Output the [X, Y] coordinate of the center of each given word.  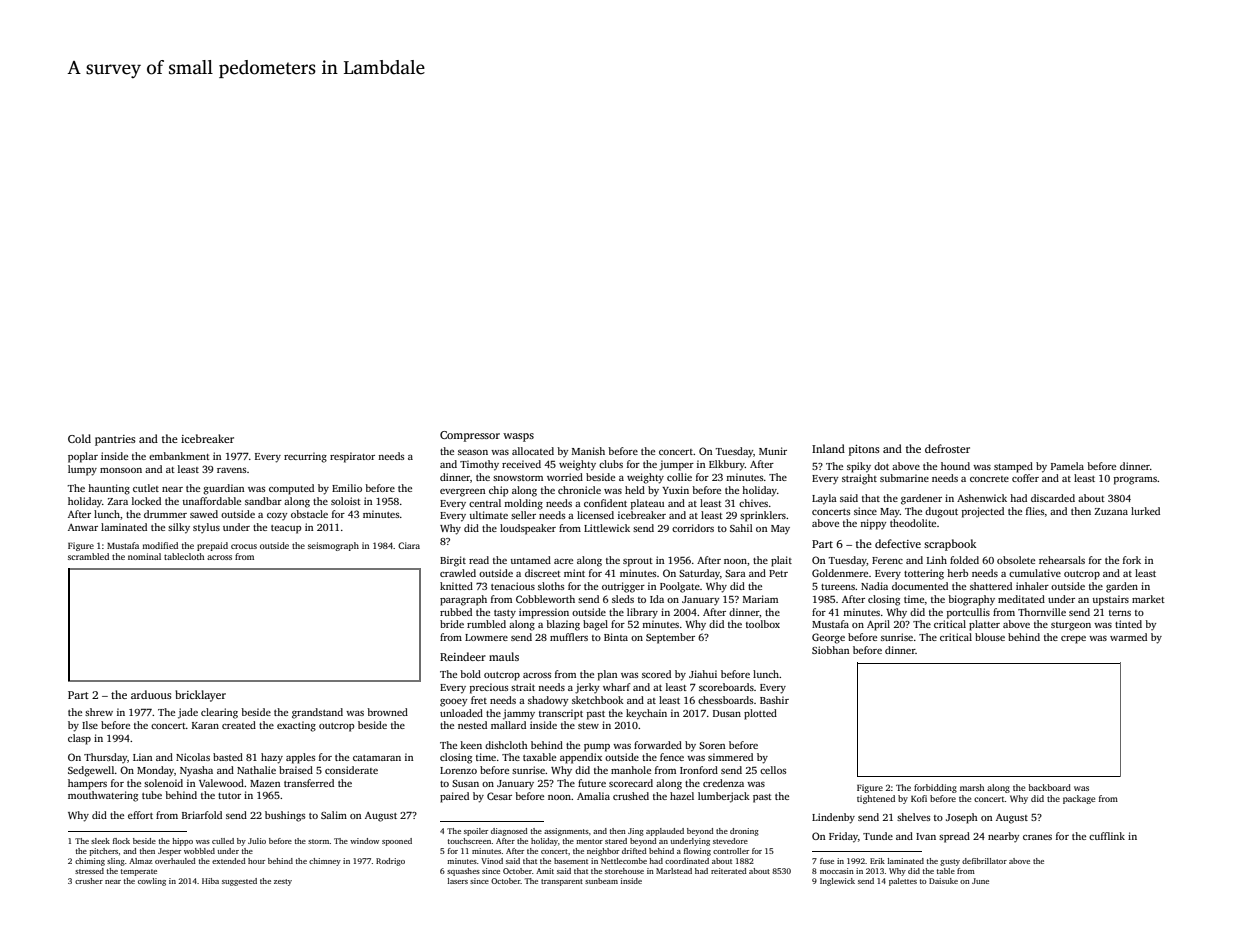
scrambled [88, 556]
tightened [876, 799]
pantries [115, 440]
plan [608, 675]
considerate [351, 770]
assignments [566, 832]
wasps [518, 437]
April [878, 625]
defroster [947, 448]
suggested [239, 882]
